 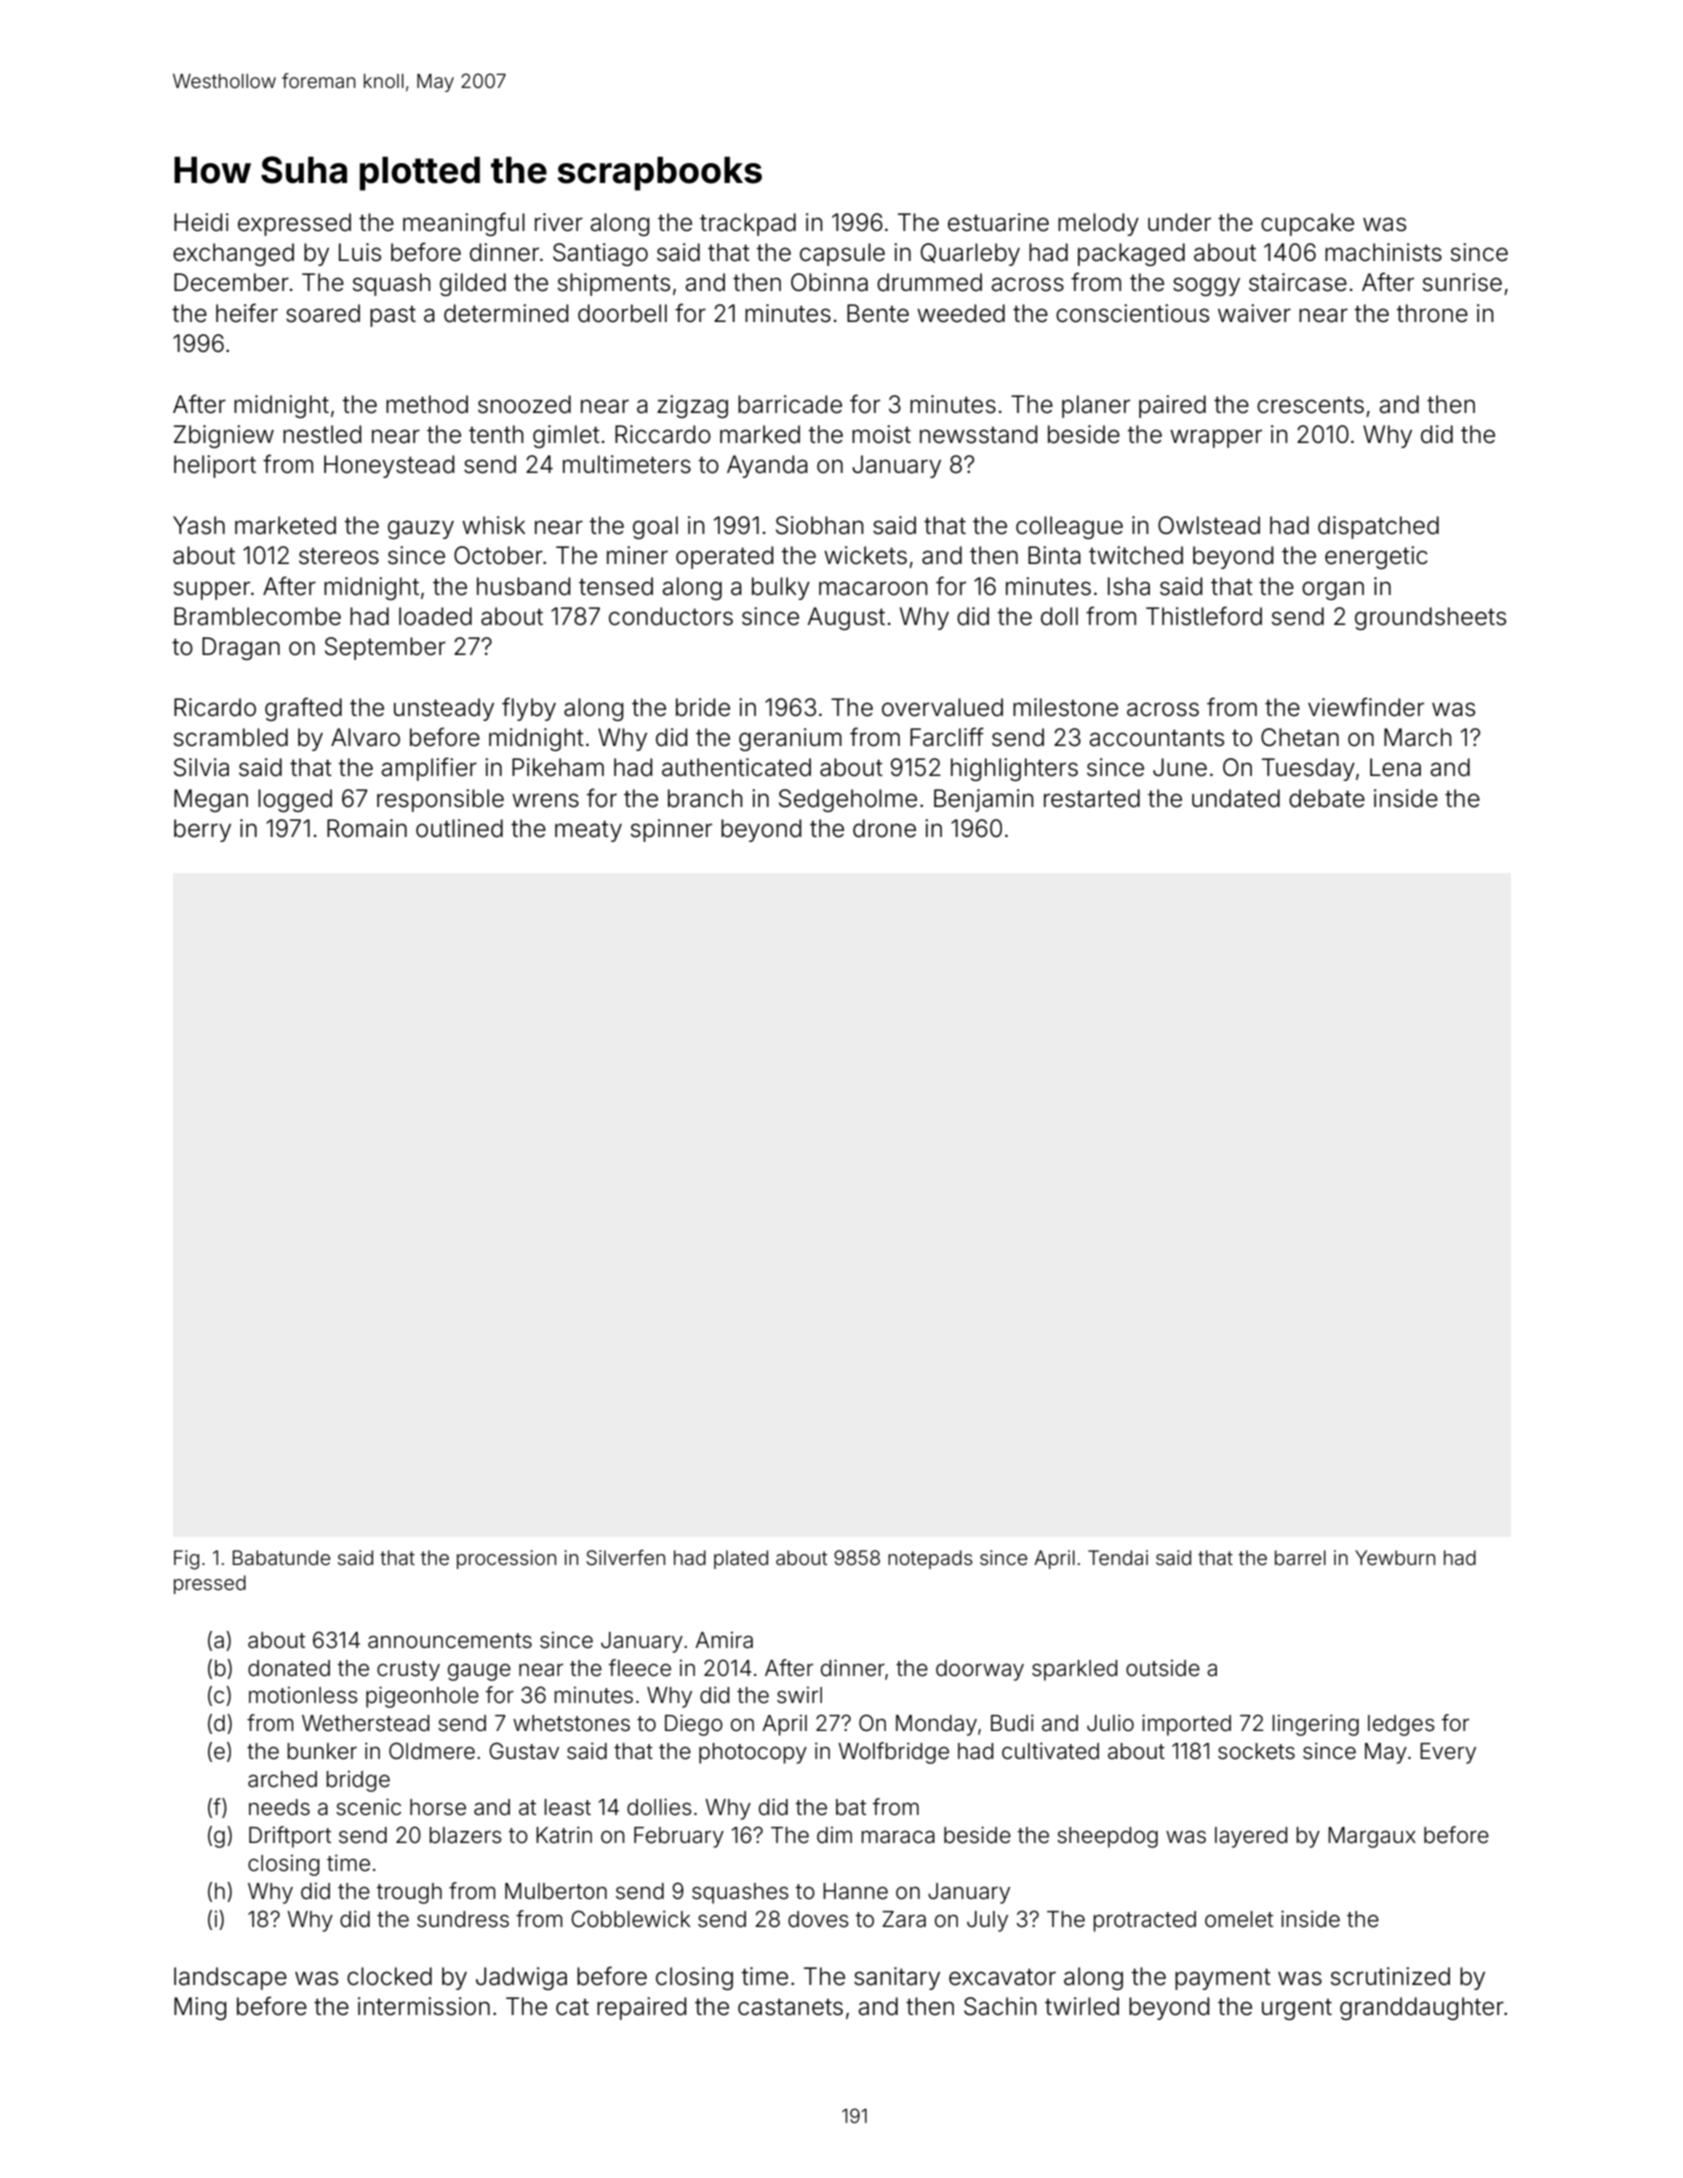 What do you see at coordinates (282, 1557) in the screenshot?
I see `Babatunde` at bounding box center [282, 1557].
